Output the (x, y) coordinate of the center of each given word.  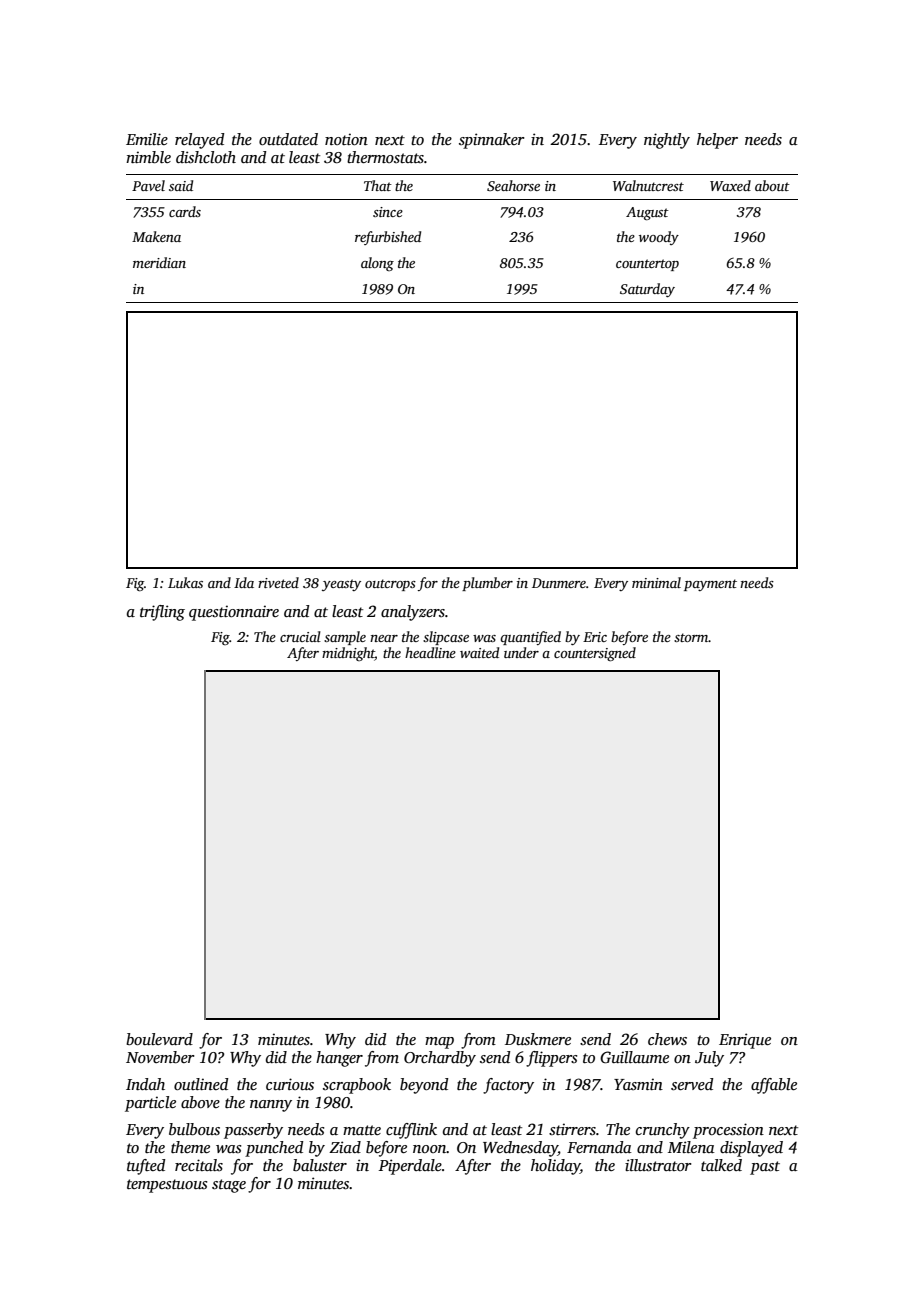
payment (710, 585)
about (772, 185)
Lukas (185, 582)
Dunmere (559, 583)
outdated (288, 139)
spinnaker (492, 141)
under (521, 652)
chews (667, 1039)
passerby (253, 1131)
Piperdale (410, 1167)
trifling (162, 613)
